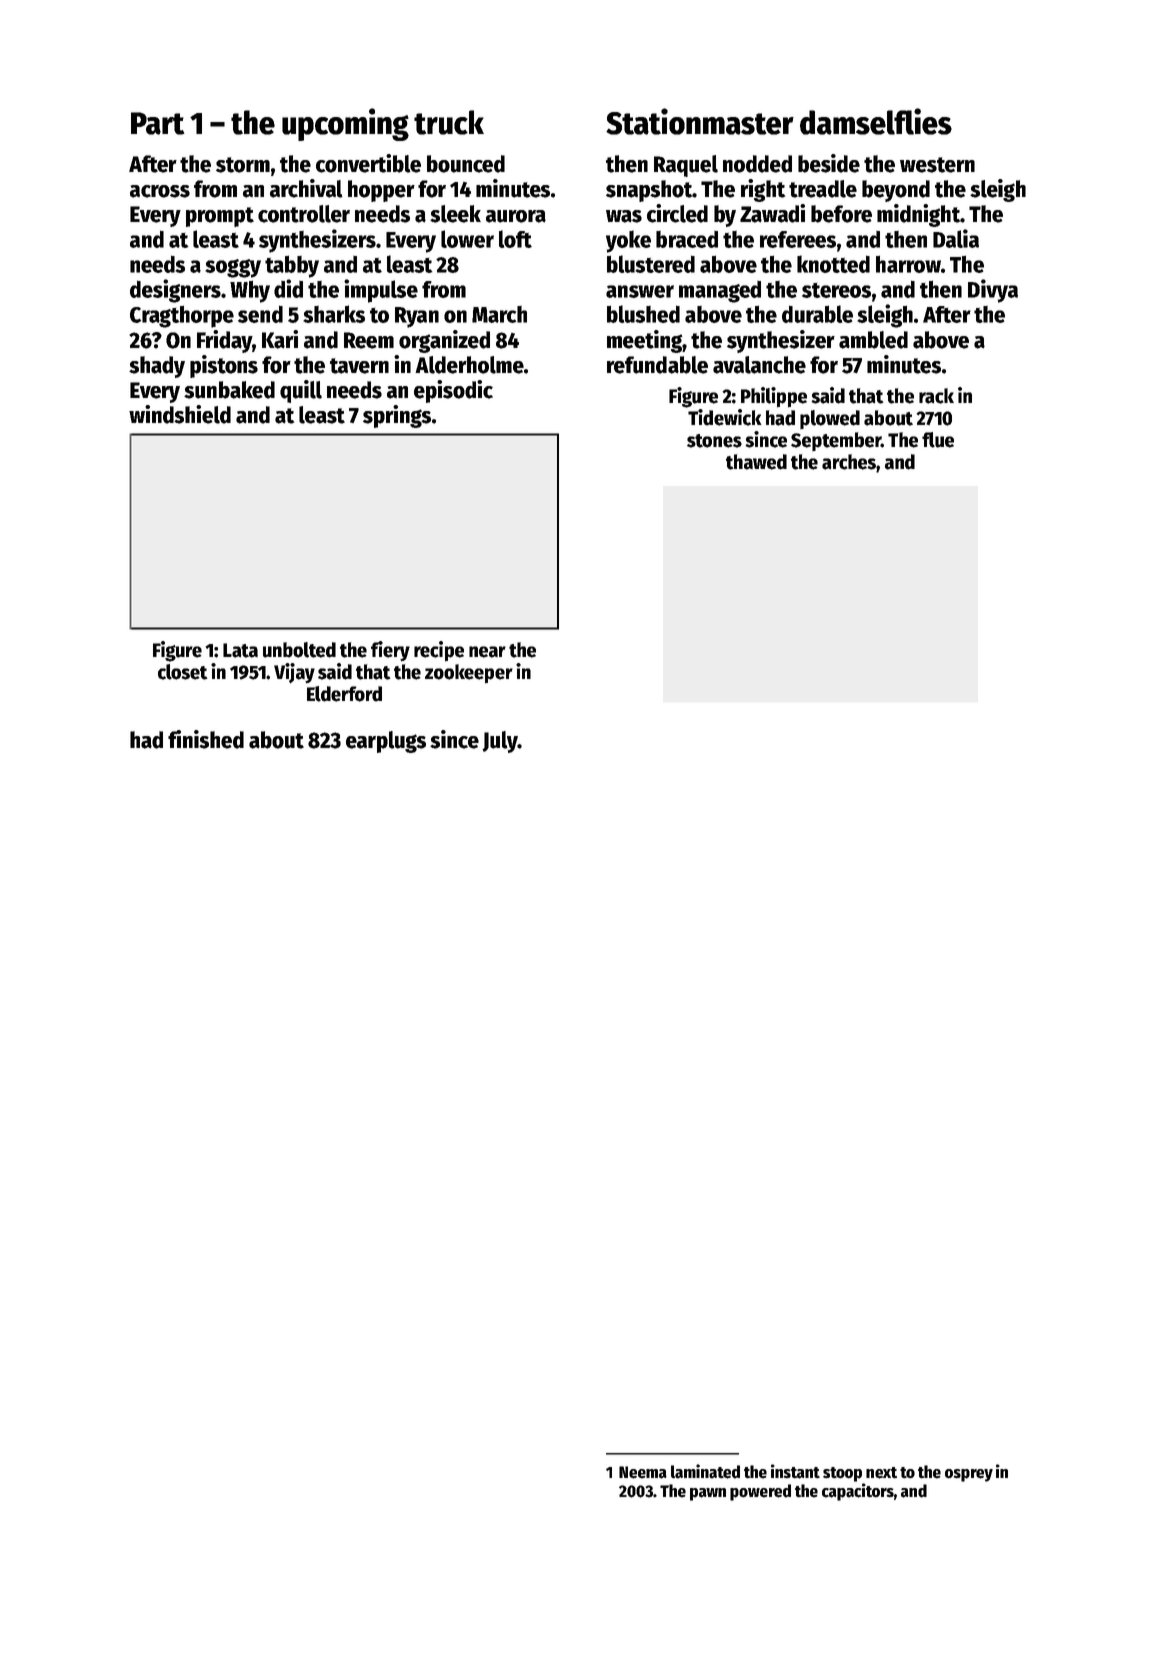 This screenshot has height=1654, width=1165. What do you see at coordinates (881, 1473) in the screenshot?
I see `next` at bounding box center [881, 1473].
